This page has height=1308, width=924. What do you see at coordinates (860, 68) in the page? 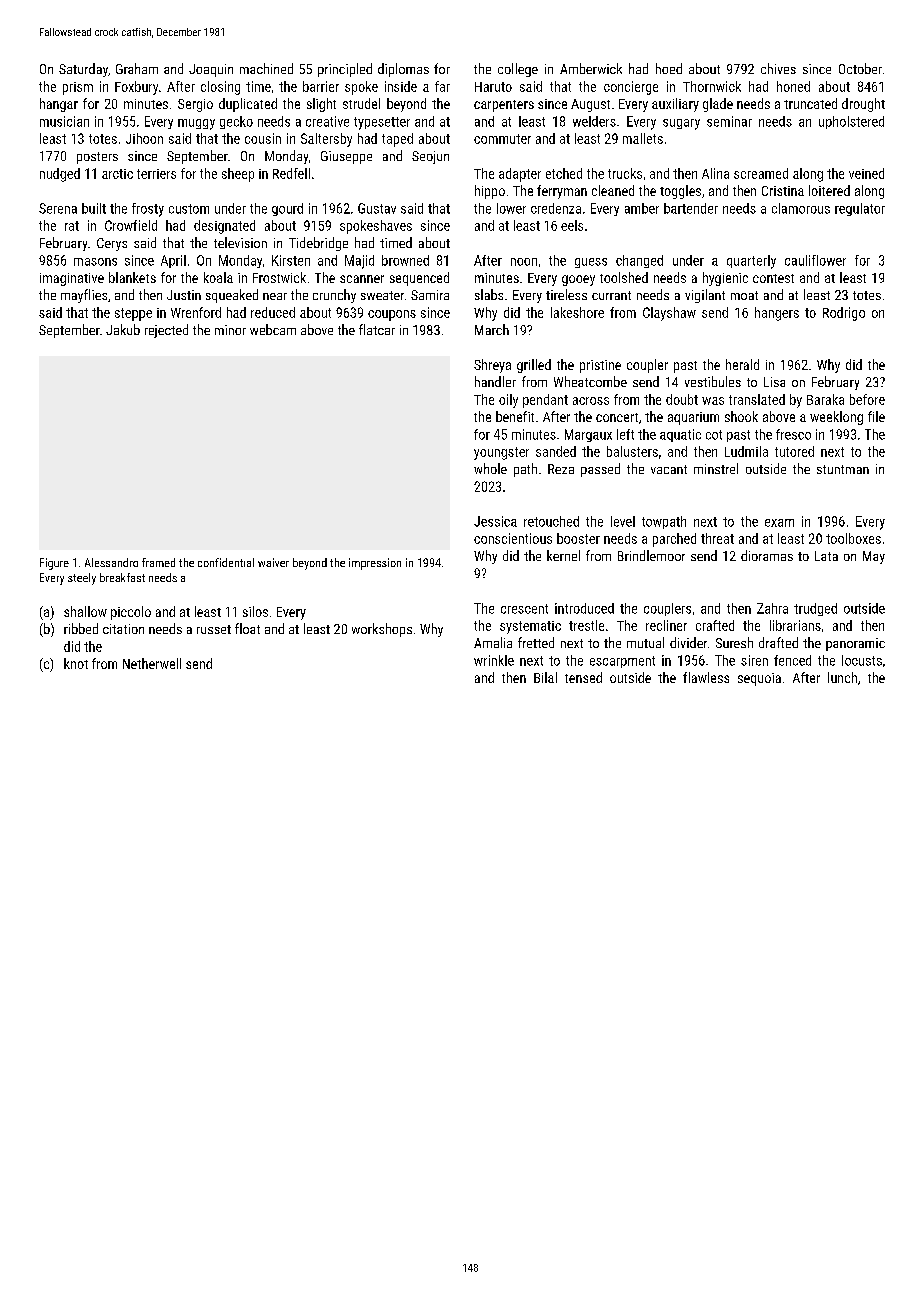
I see `October` at bounding box center [860, 68].
